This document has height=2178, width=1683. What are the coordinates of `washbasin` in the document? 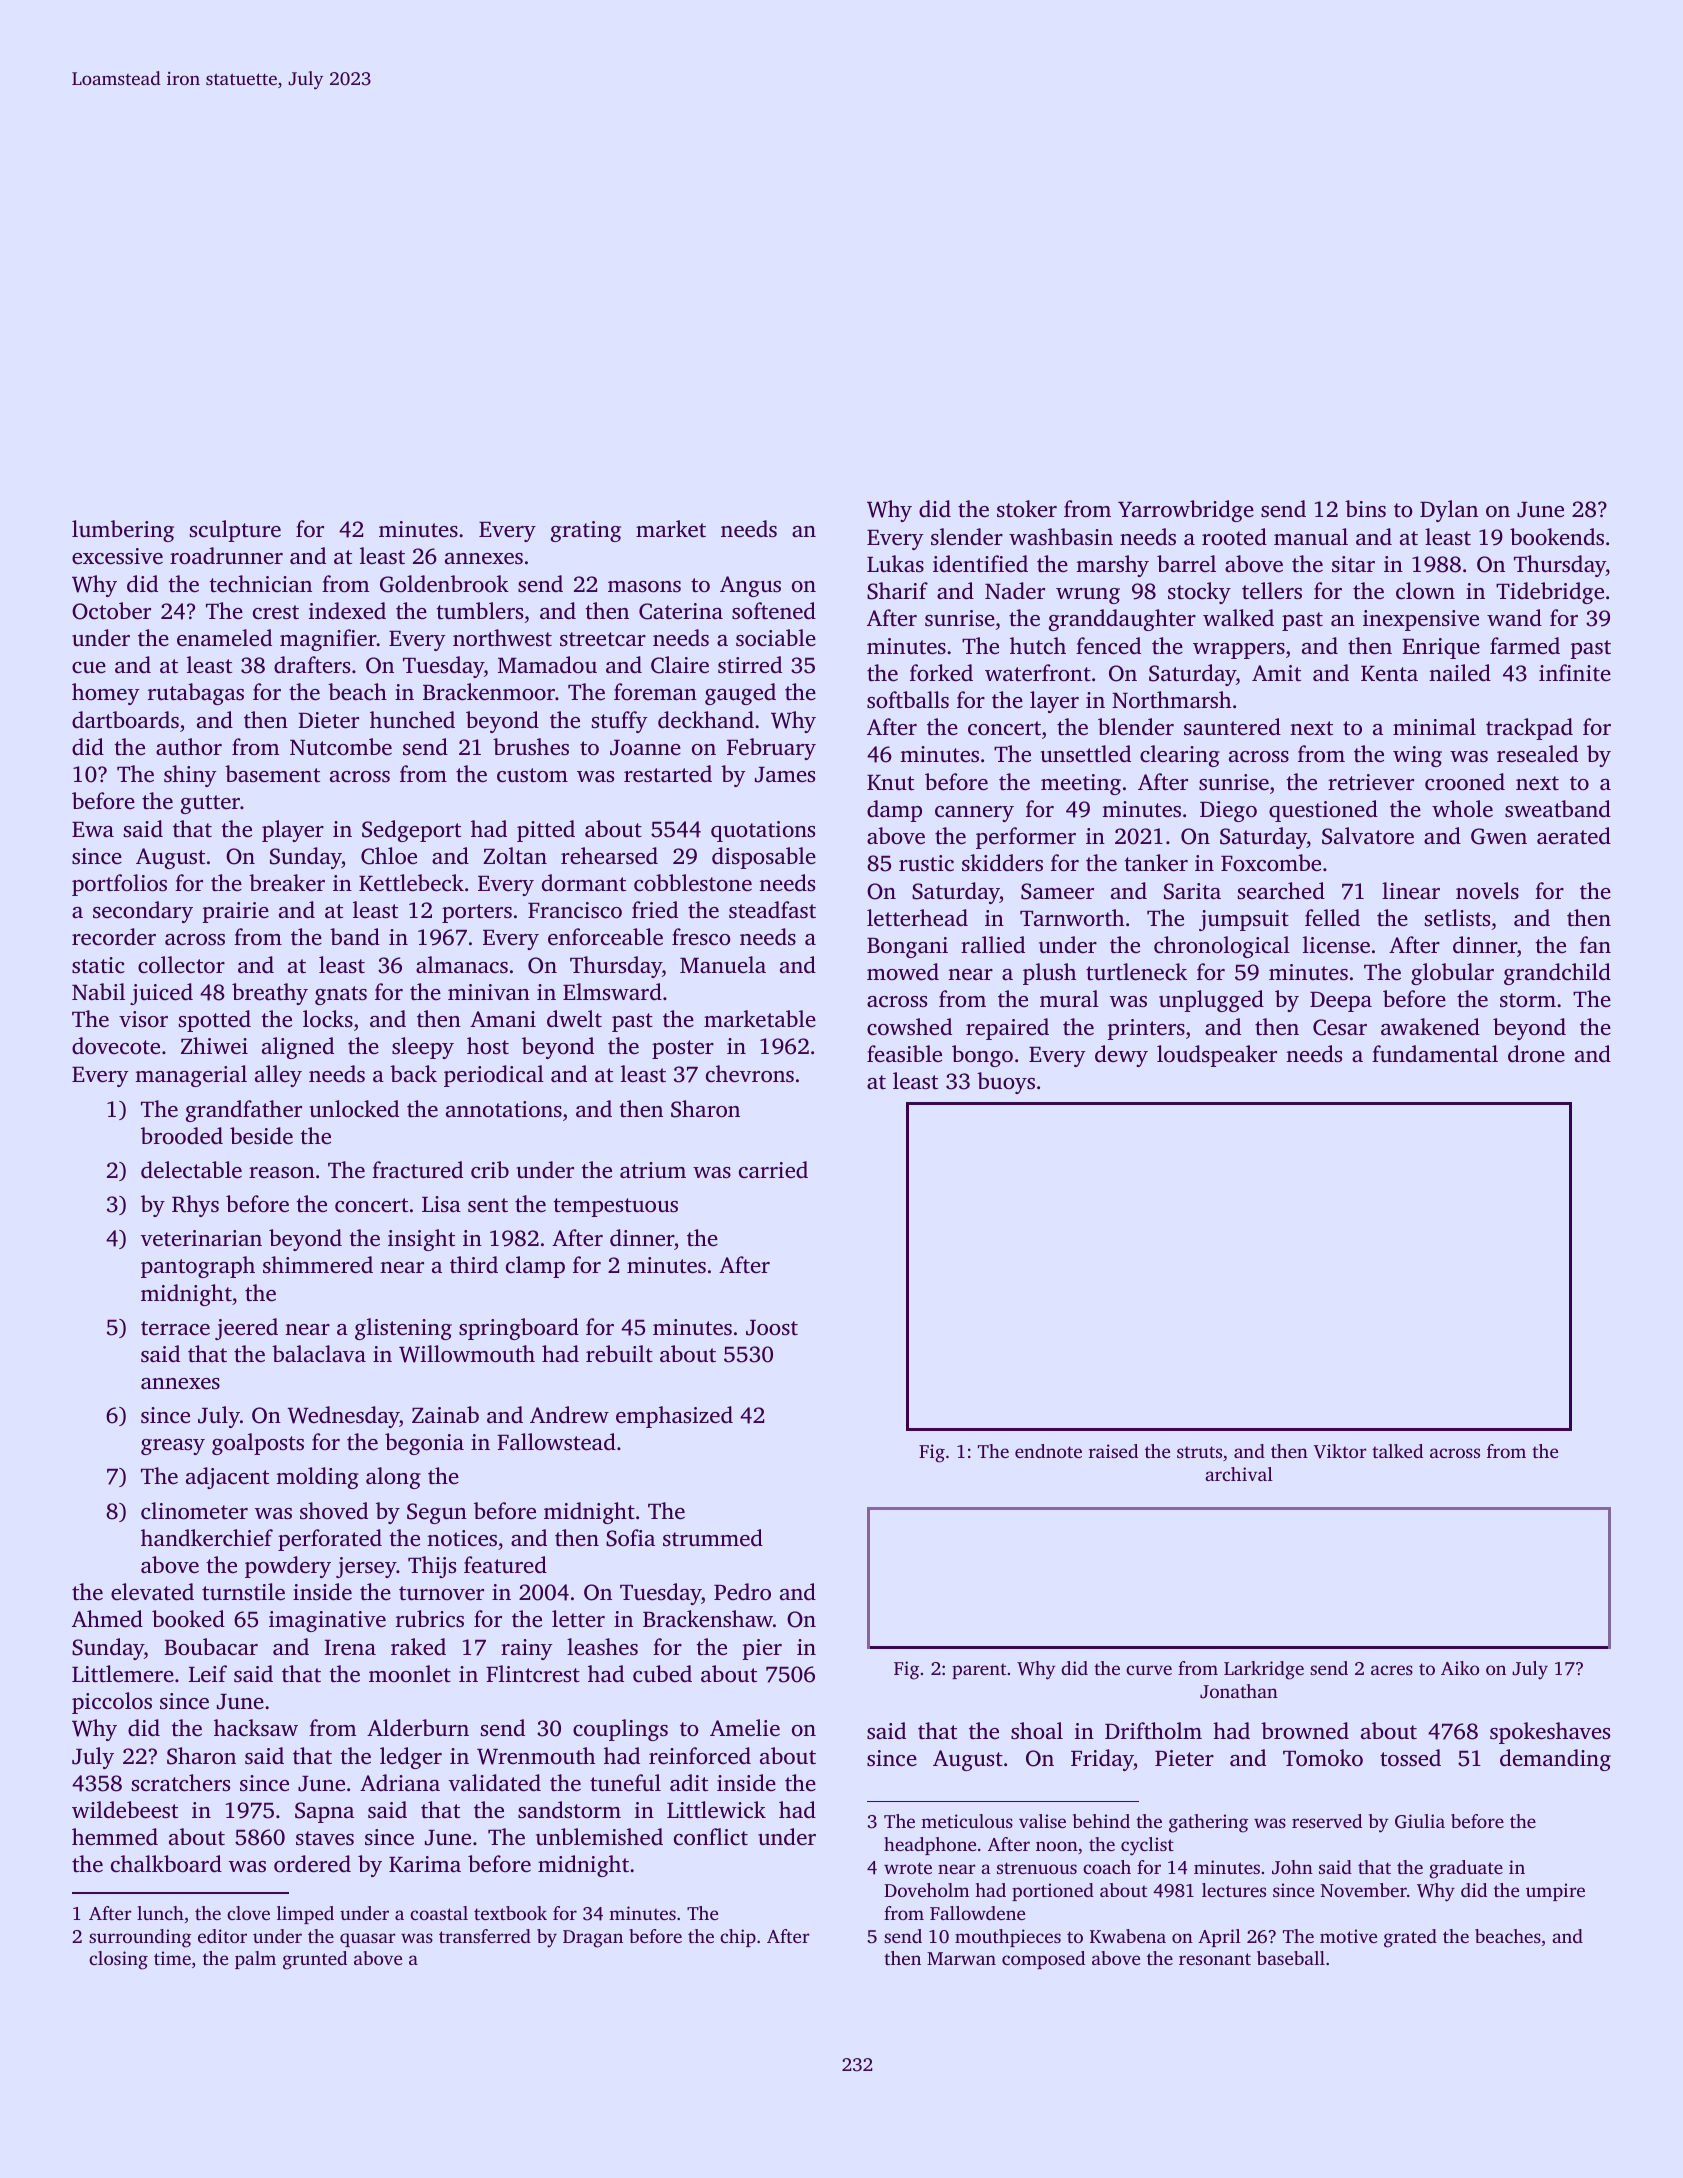 It's located at (1061, 537).
